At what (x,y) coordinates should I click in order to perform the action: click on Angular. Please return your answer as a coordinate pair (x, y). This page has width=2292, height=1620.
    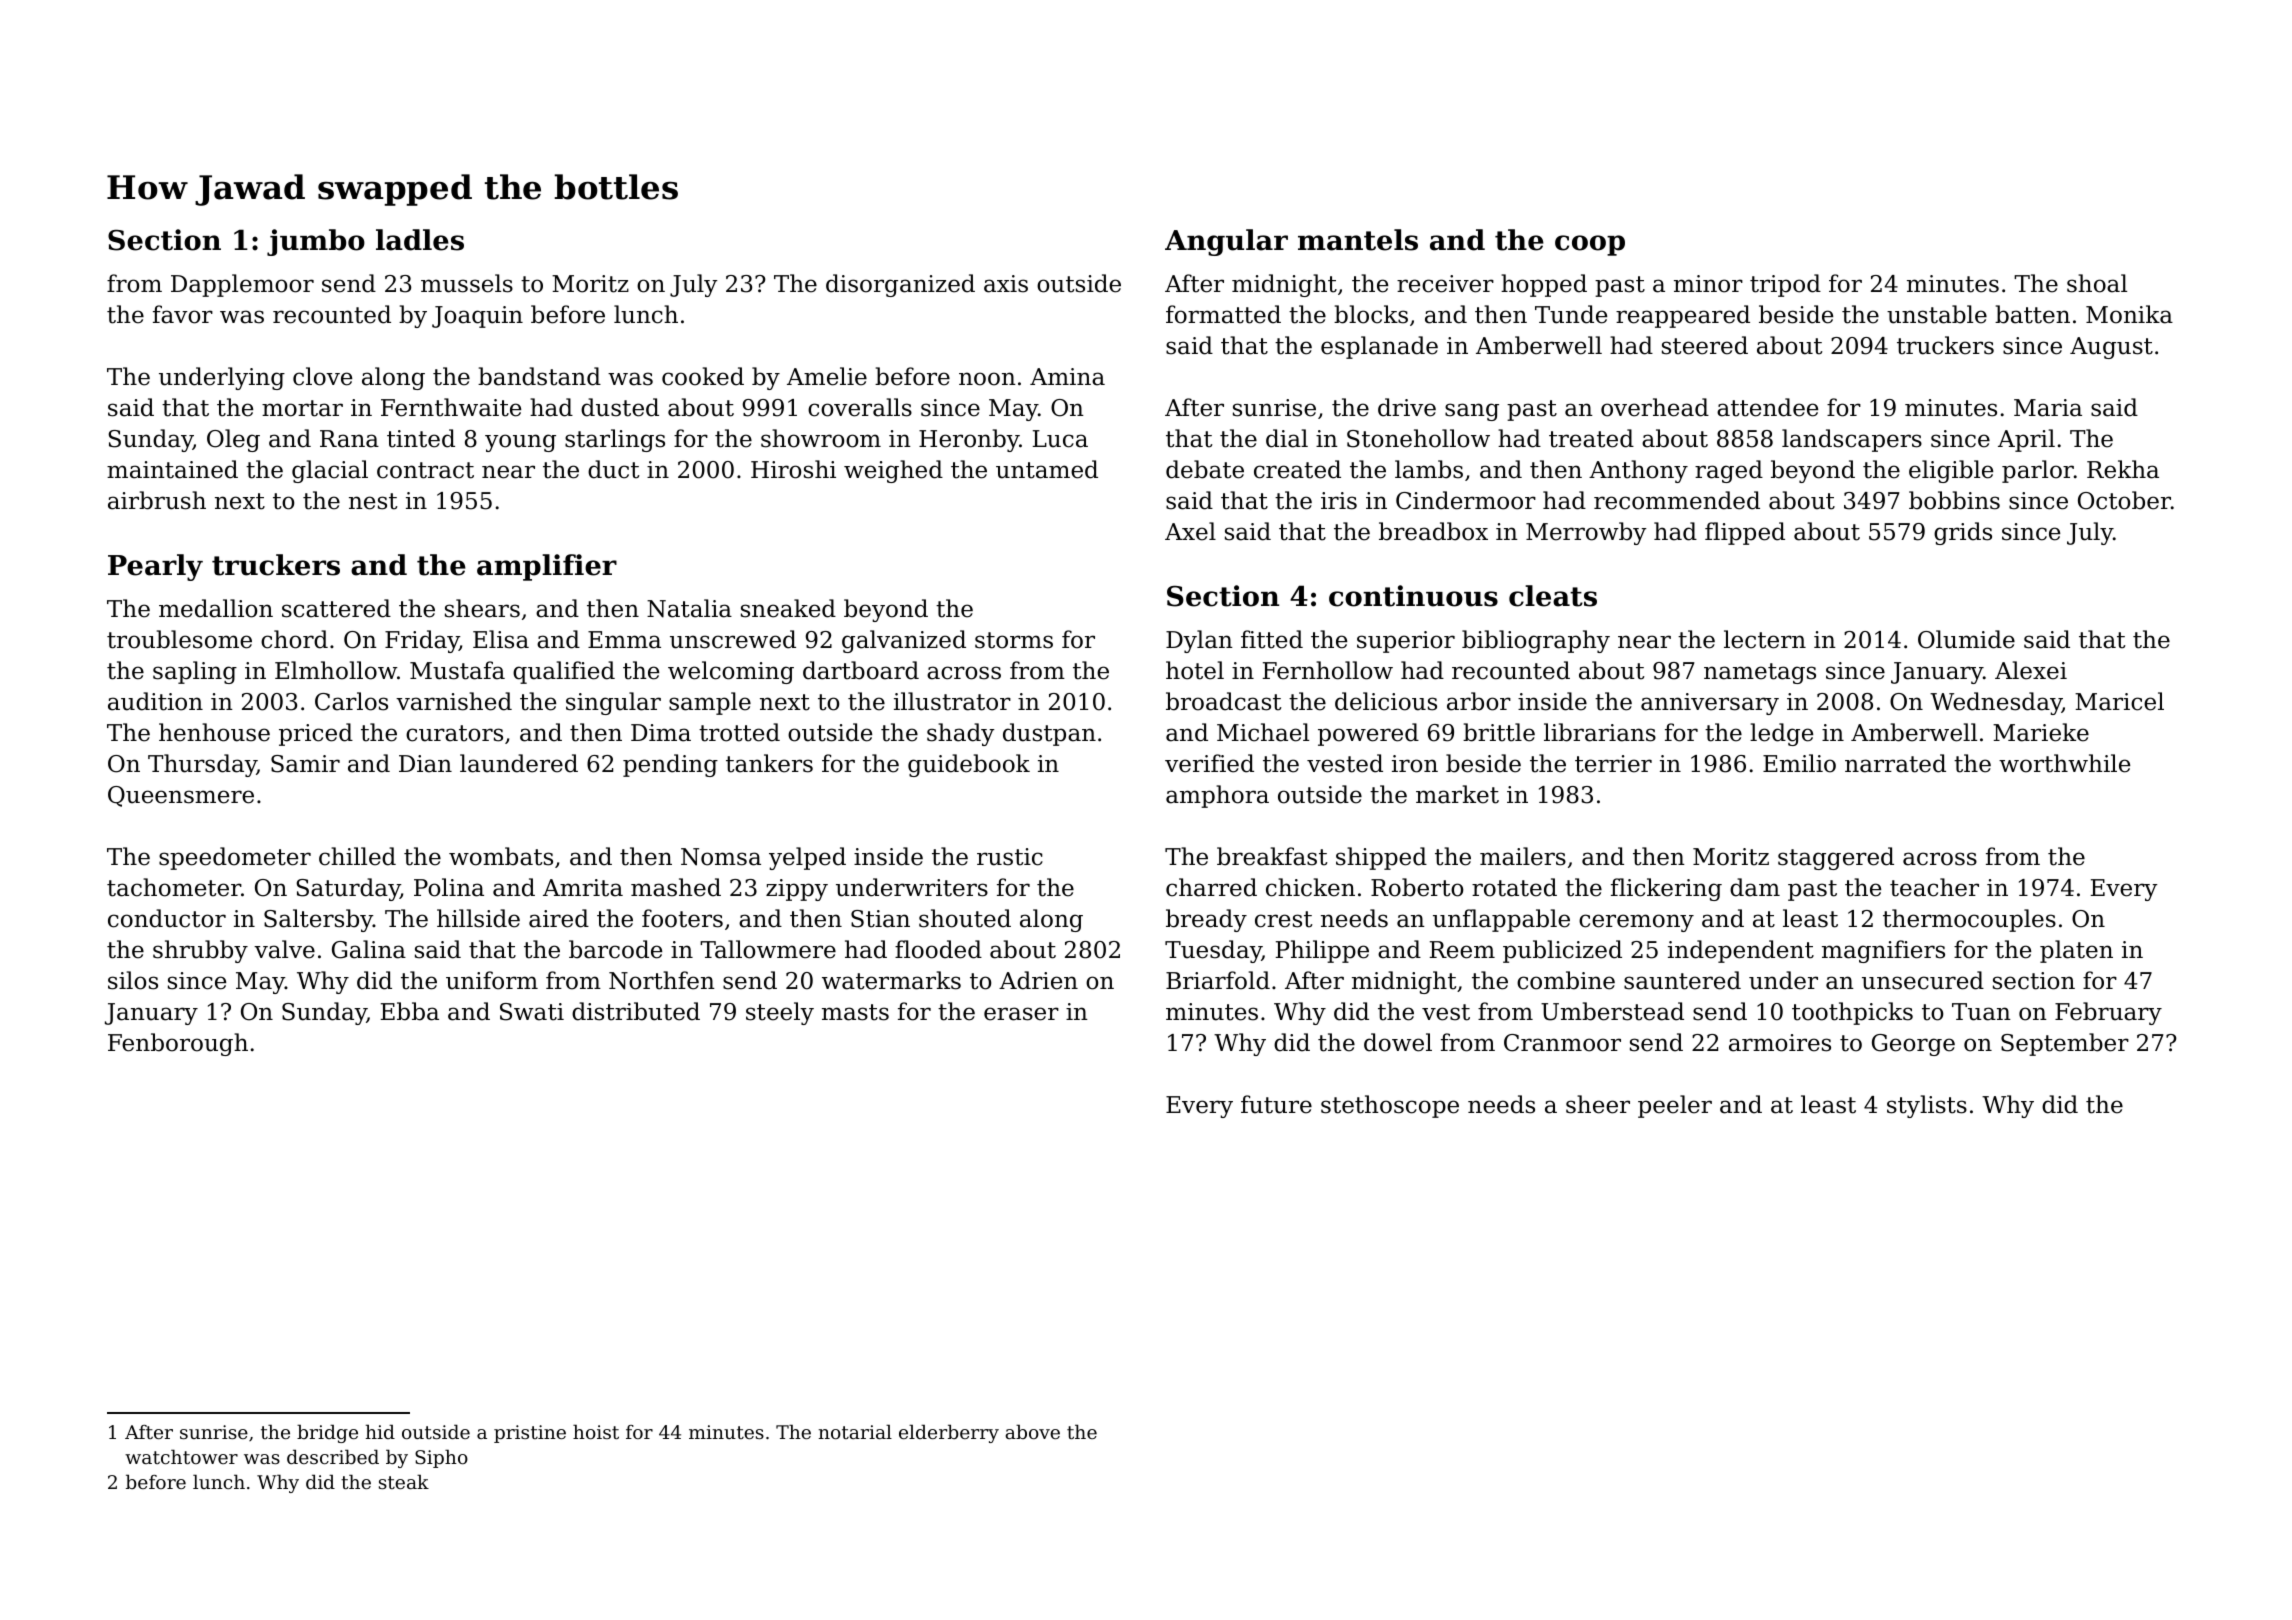
    Looking at the image, I should click on (1226, 242).
